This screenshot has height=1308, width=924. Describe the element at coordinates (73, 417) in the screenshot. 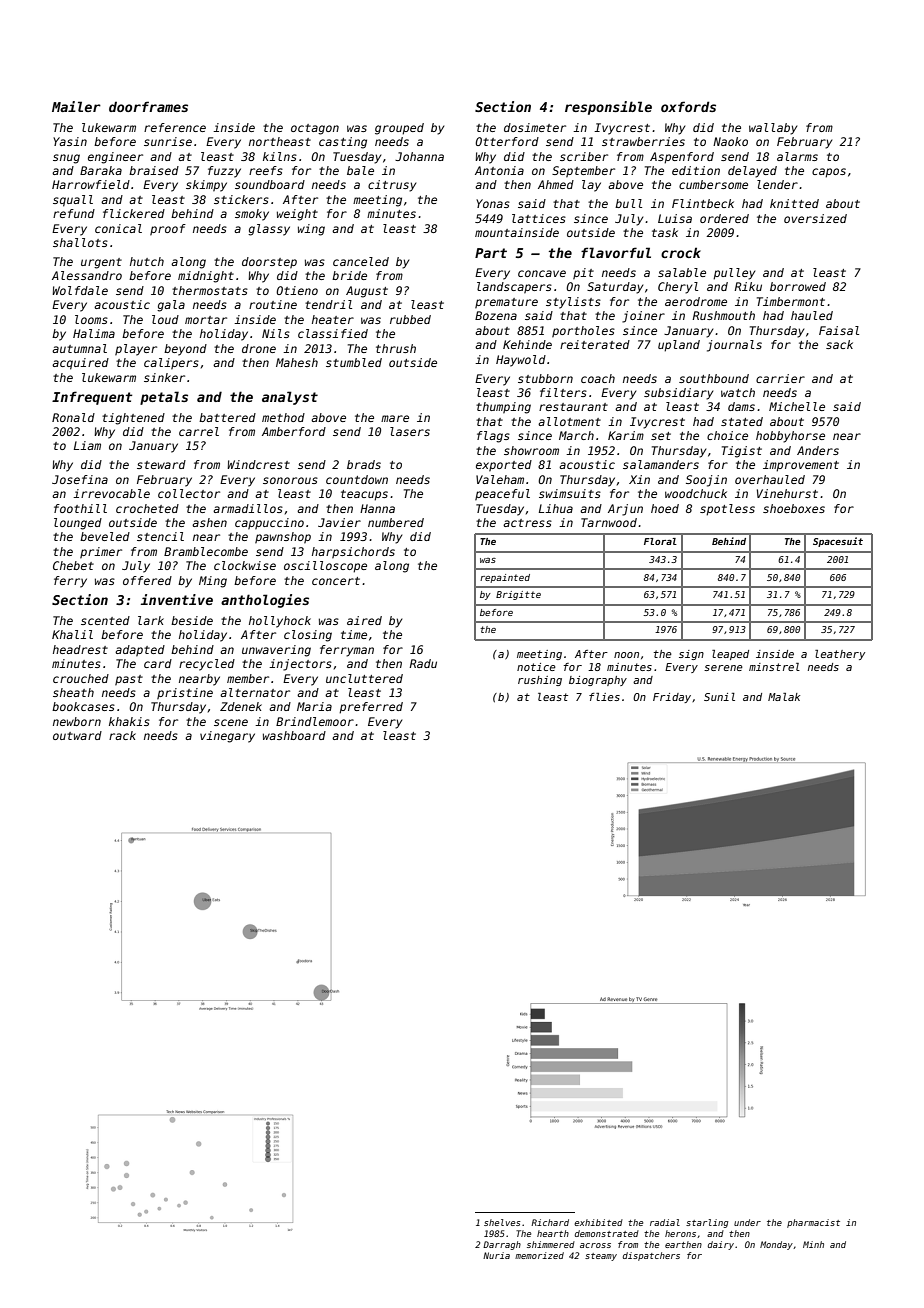

I see `Ronald` at that location.
